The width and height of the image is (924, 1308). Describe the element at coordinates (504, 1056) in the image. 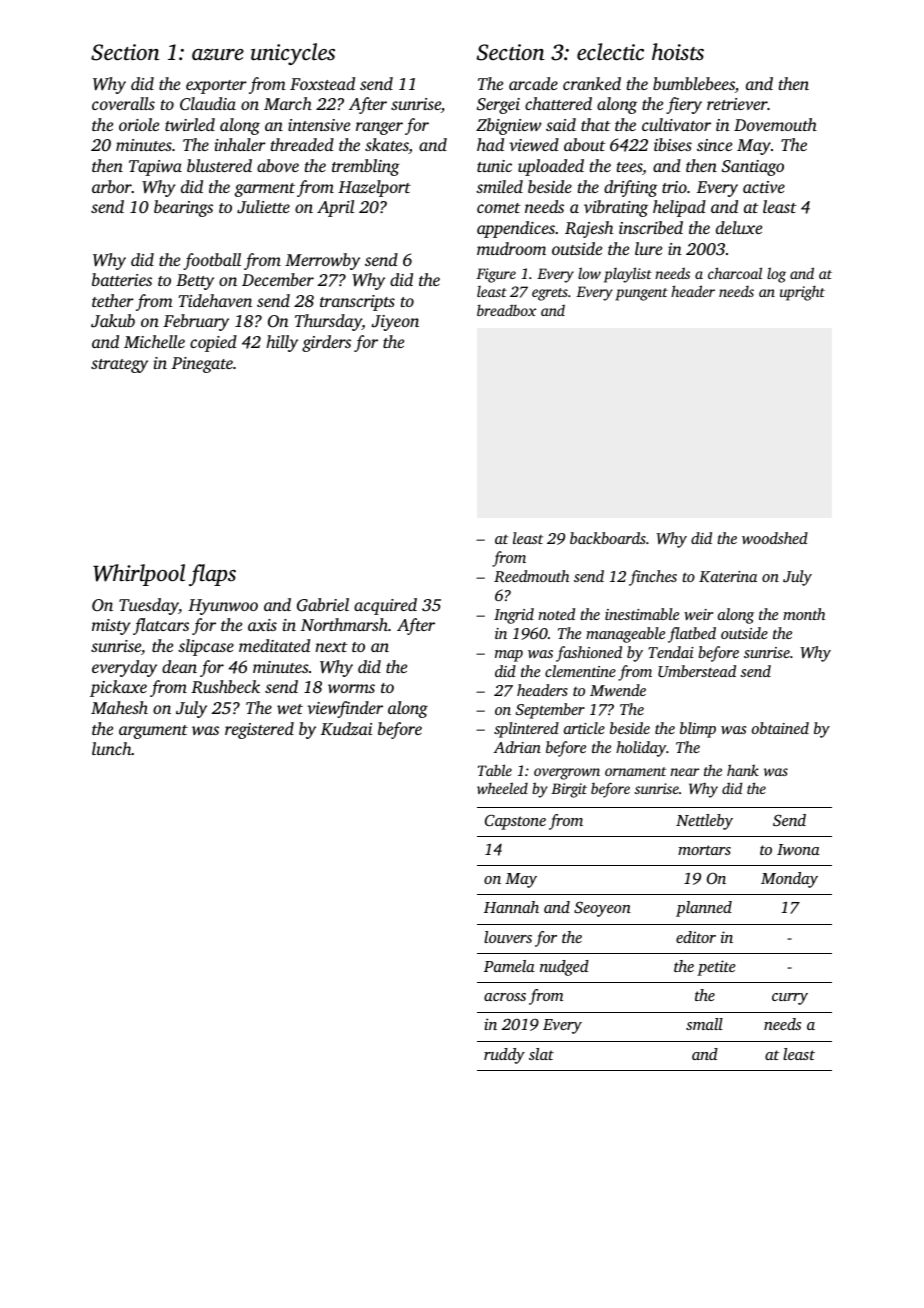

I see `ruddy` at that location.
